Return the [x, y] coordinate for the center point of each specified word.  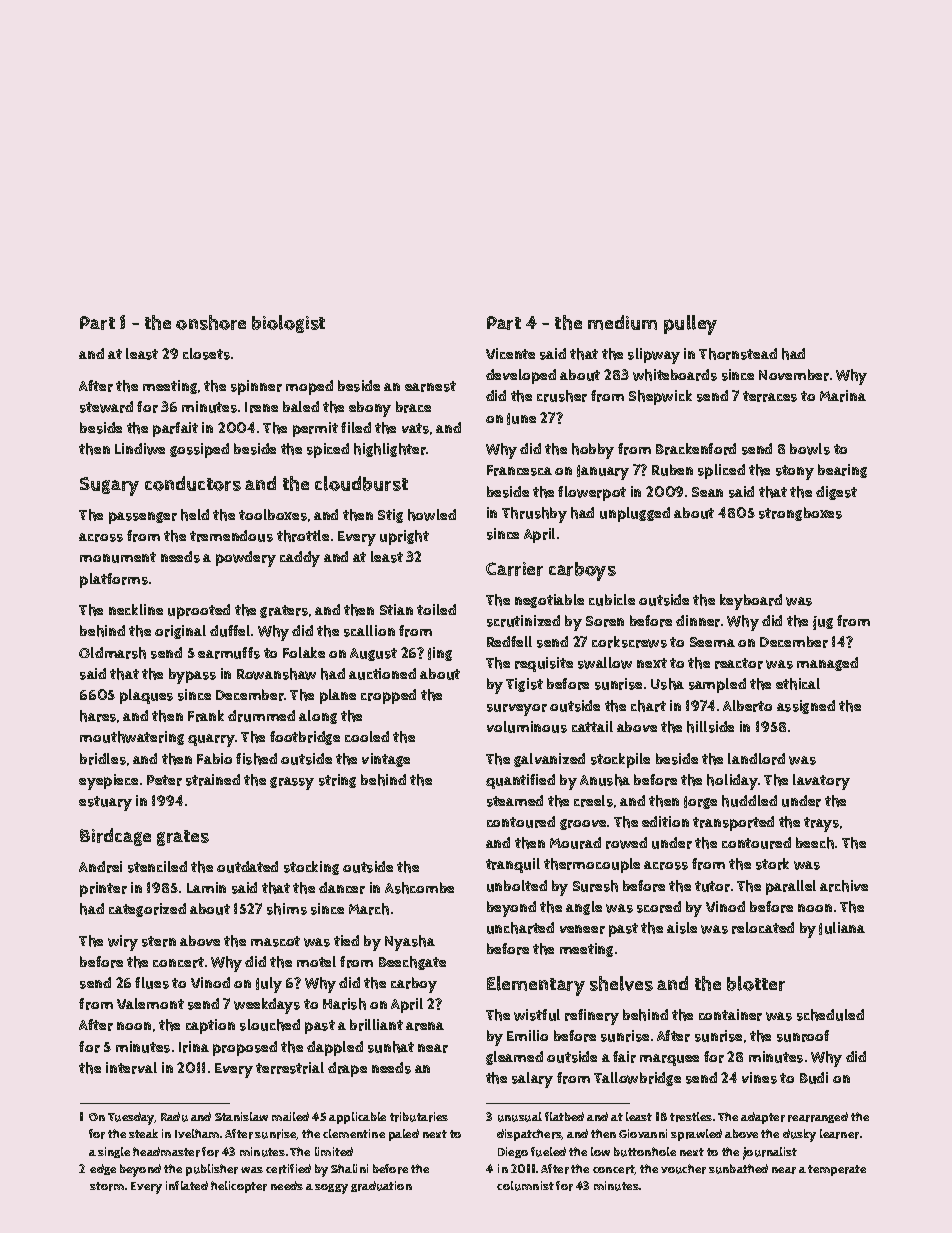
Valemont [150, 1003]
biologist [288, 324]
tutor [712, 886]
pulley [690, 325]
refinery [592, 1017]
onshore [211, 322]
